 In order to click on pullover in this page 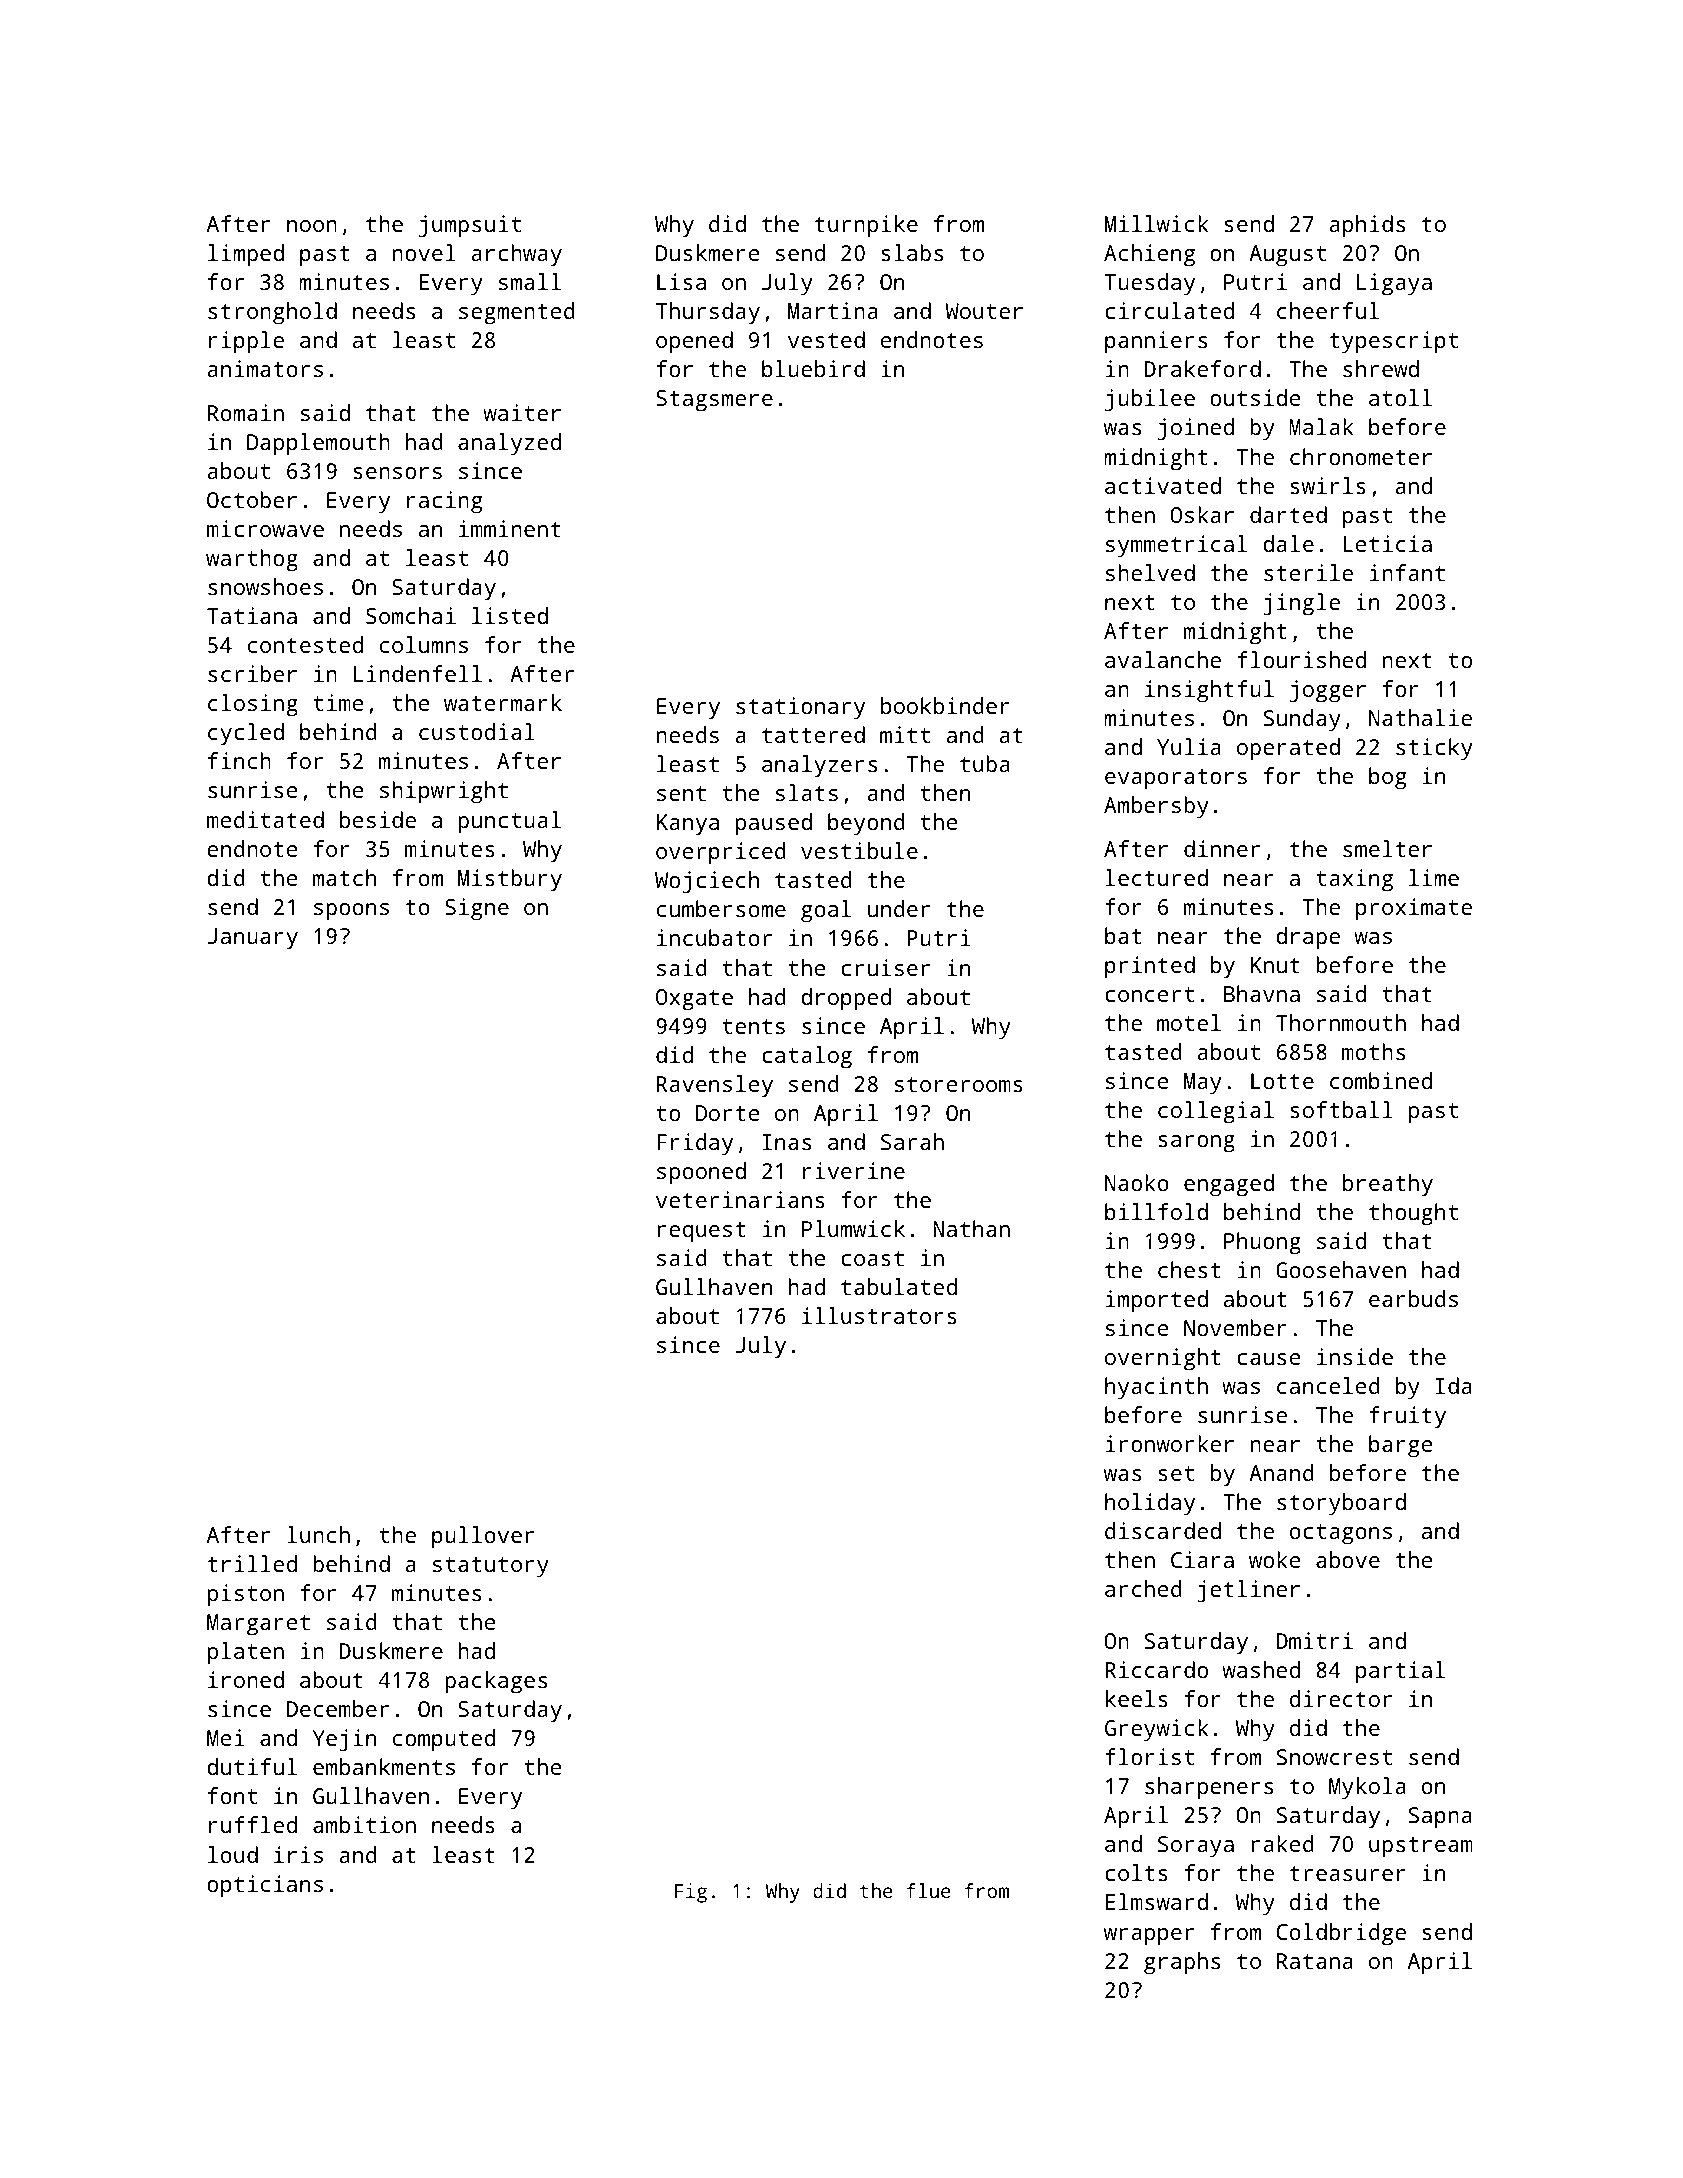, I will do `click(483, 1537)`.
